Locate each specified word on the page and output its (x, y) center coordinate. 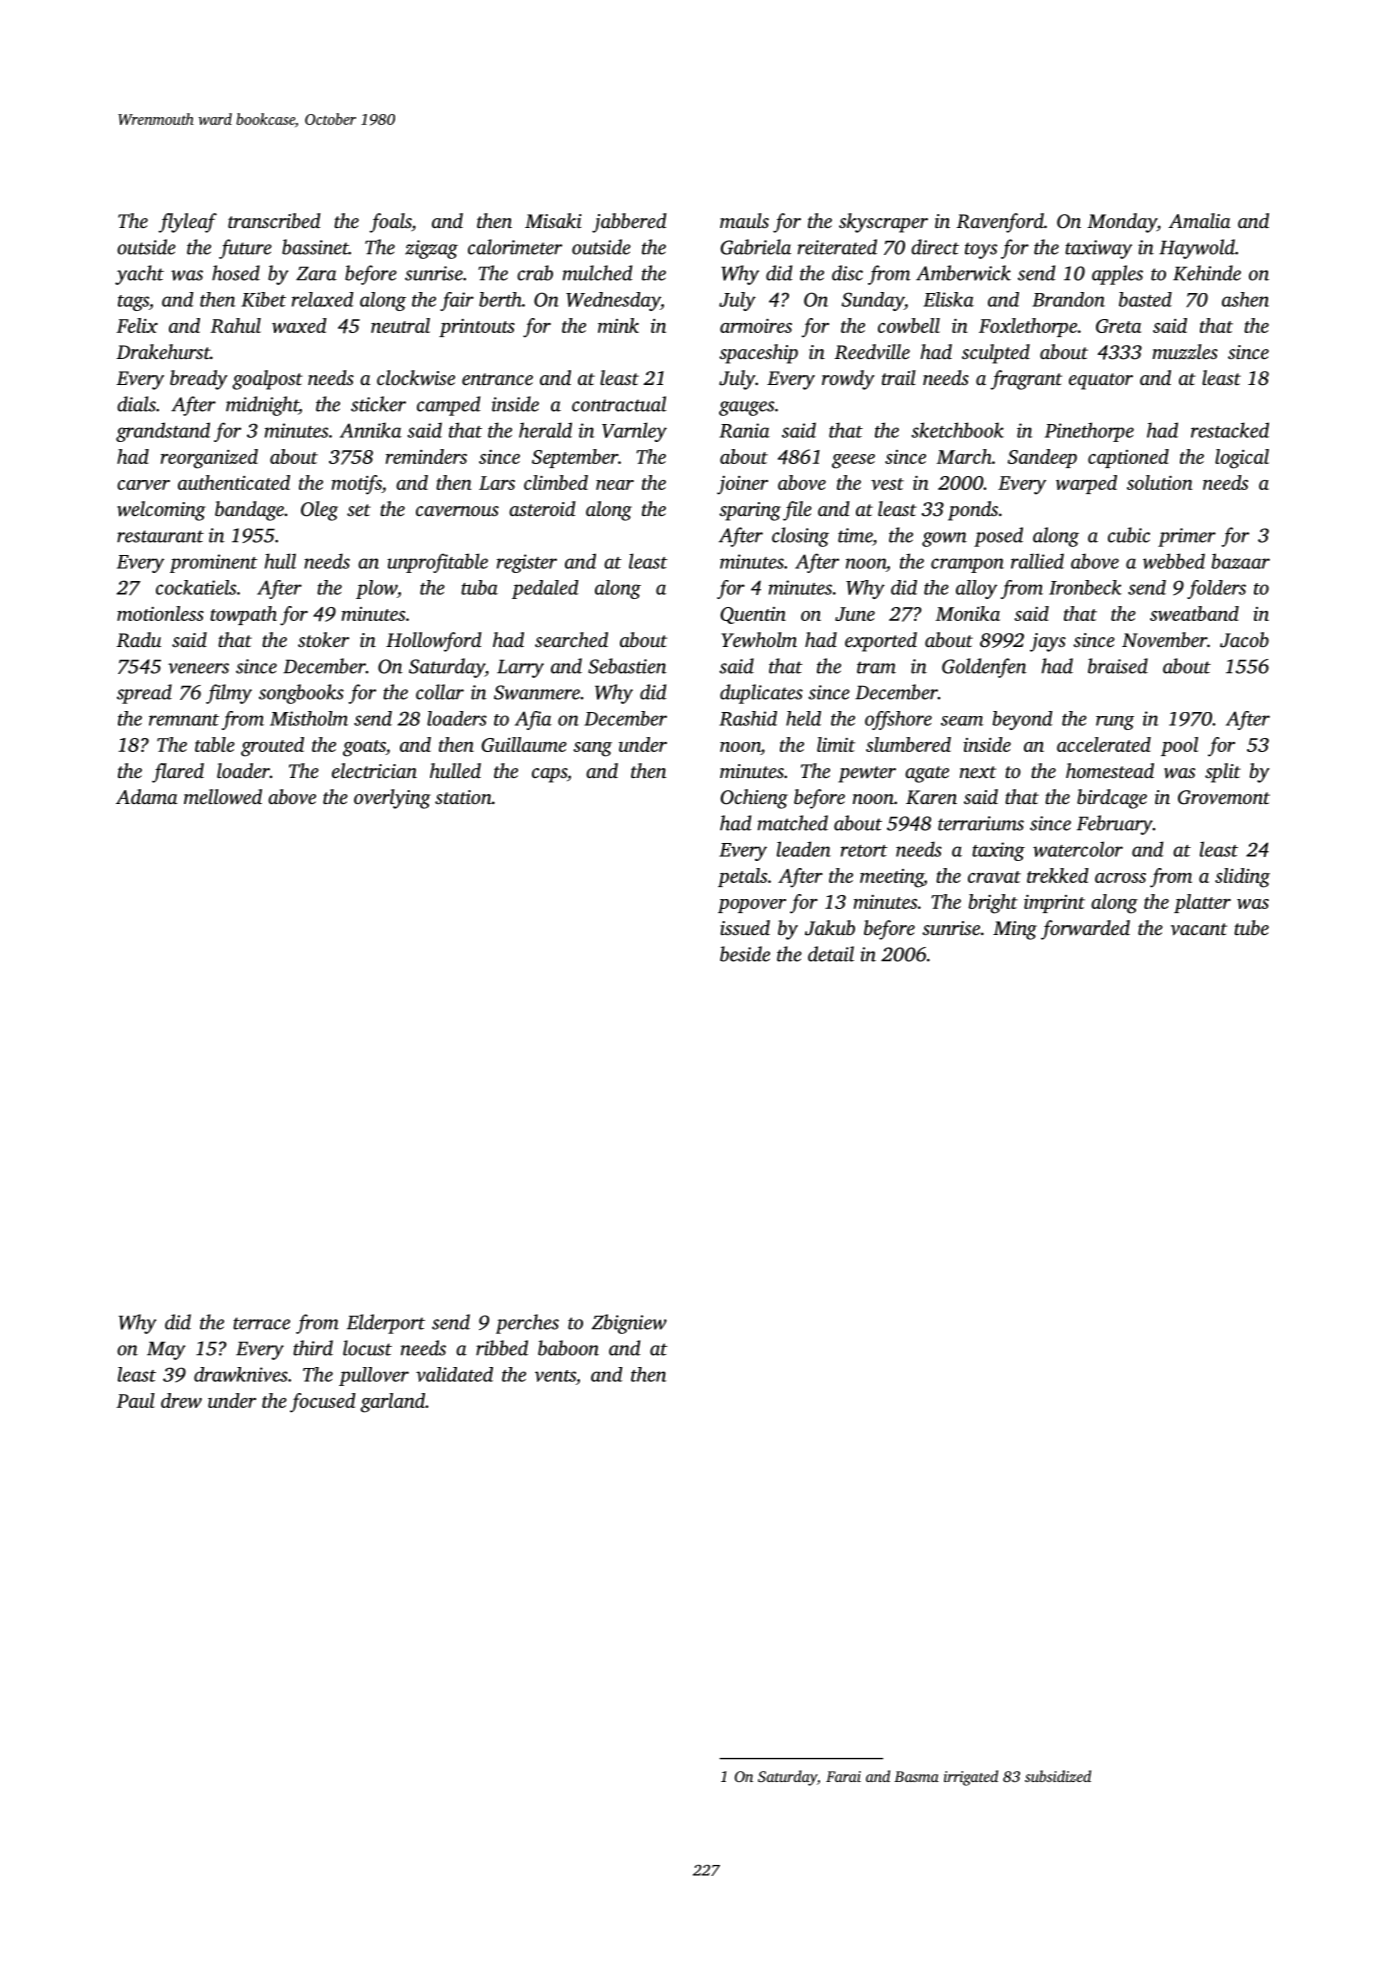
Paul (135, 1400)
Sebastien (627, 666)
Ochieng (754, 799)
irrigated (971, 1778)
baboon (568, 1348)
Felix (137, 325)
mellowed (223, 797)
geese (853, 461)
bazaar (1240, 561)
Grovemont (1224, 797)
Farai (843, 1776)
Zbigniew (629, 1324)
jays (1048, 642)
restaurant (160, 536)
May (166, 1350)
